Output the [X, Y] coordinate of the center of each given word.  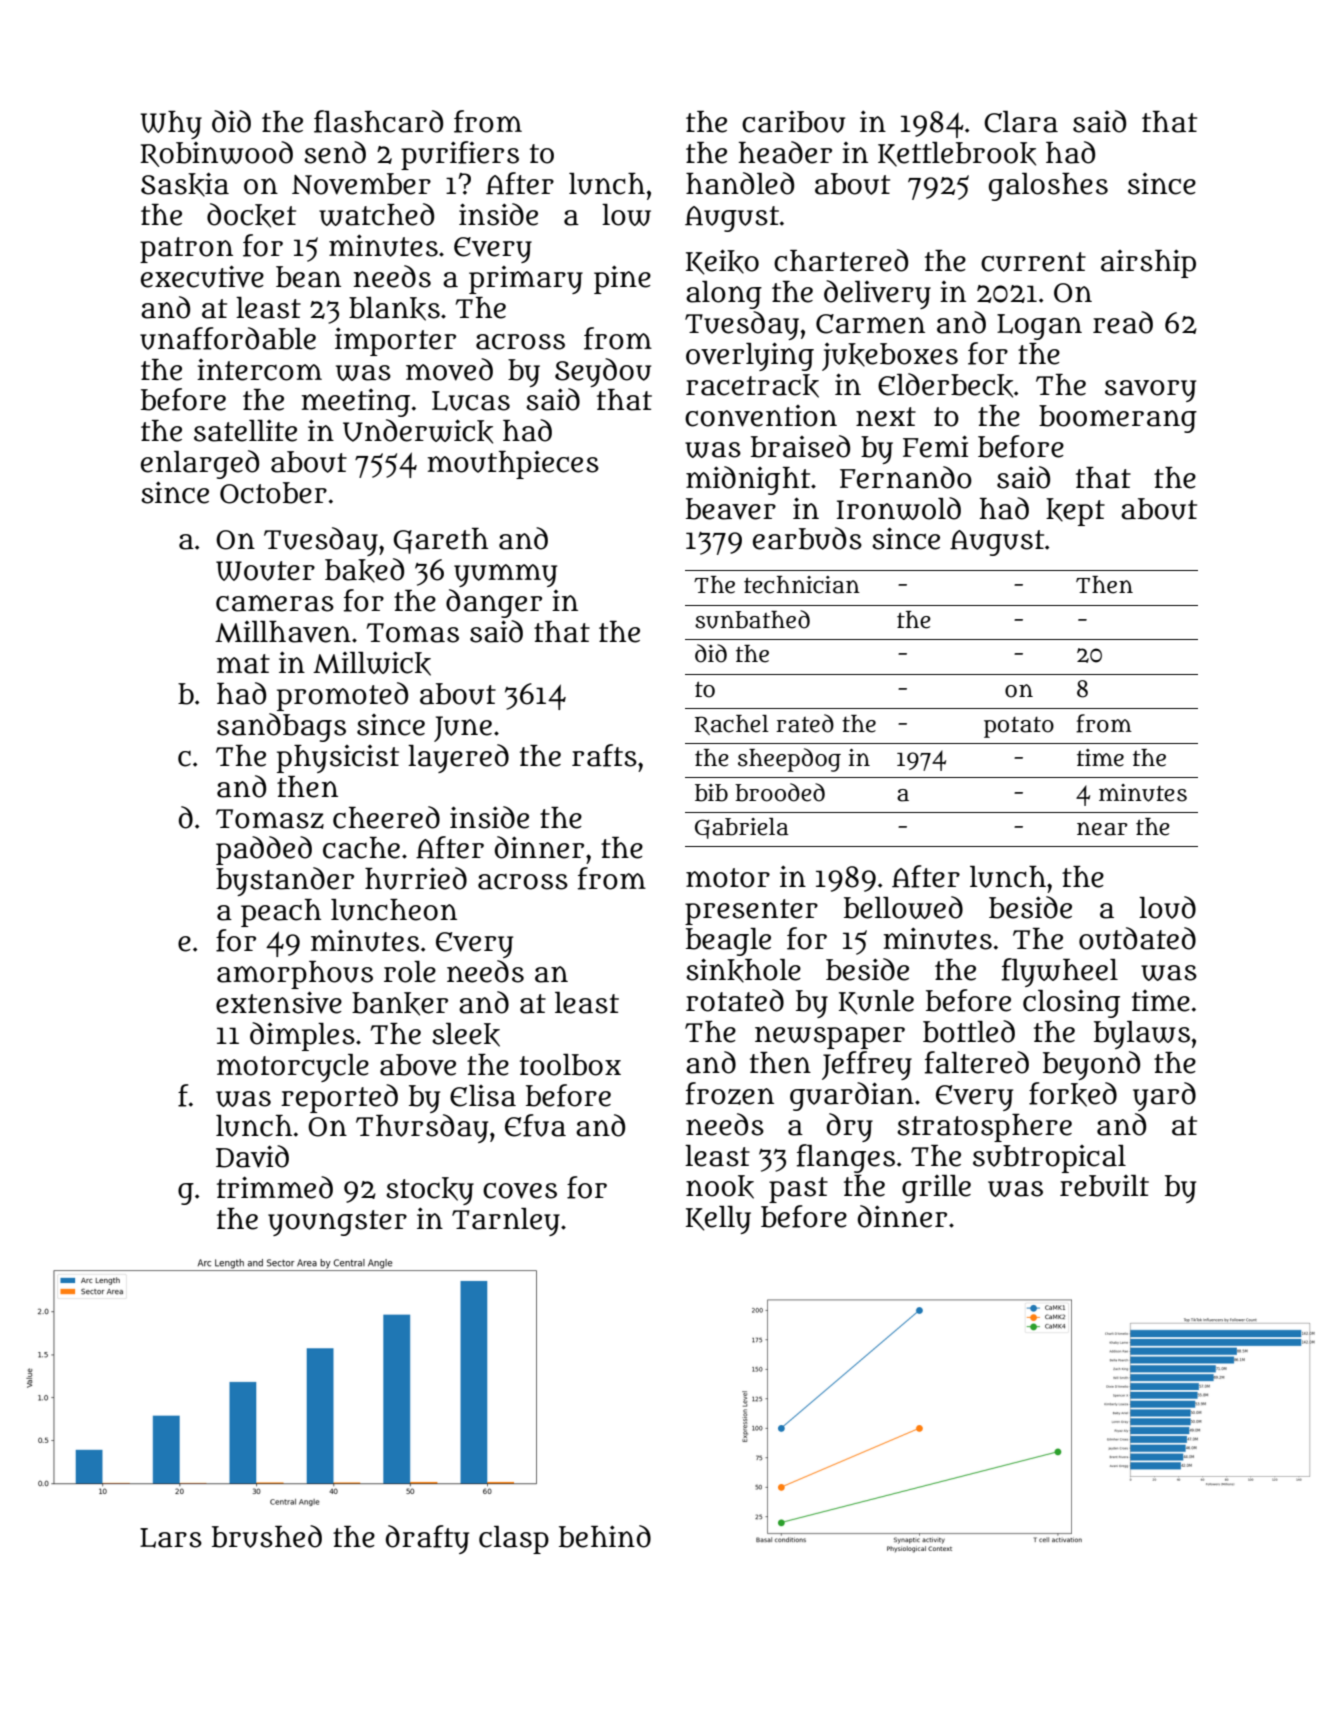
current [1033, 262]
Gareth [440, 541]
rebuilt [1104, 1186]
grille [936, 1189]
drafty [427, 1539]
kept [1075, 512]
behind [605, 1536]
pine [622, 279]
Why [171, 125]
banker [400, 1004]
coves [520, 1191]
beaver [731, 509]
